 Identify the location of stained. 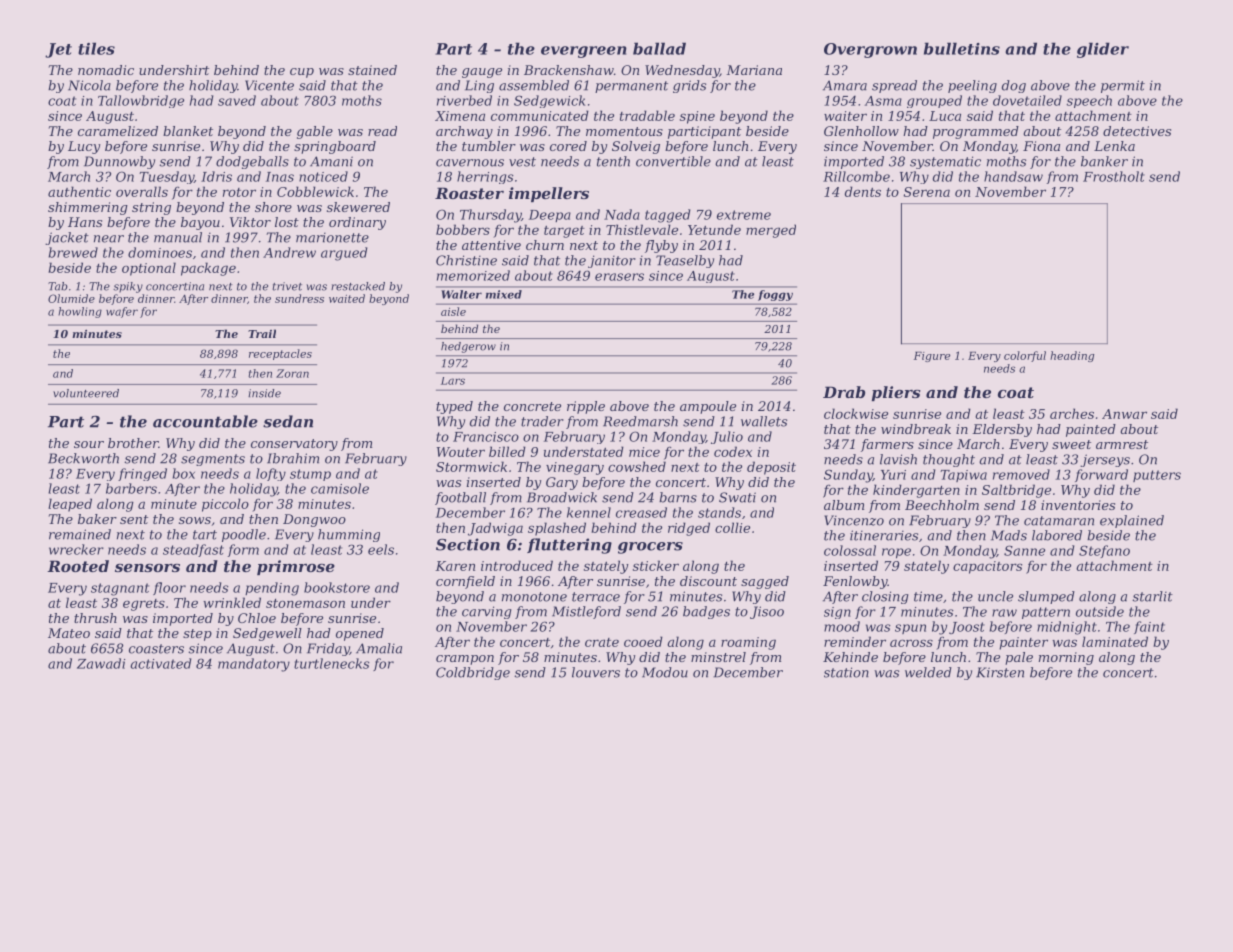
(372, 70).
